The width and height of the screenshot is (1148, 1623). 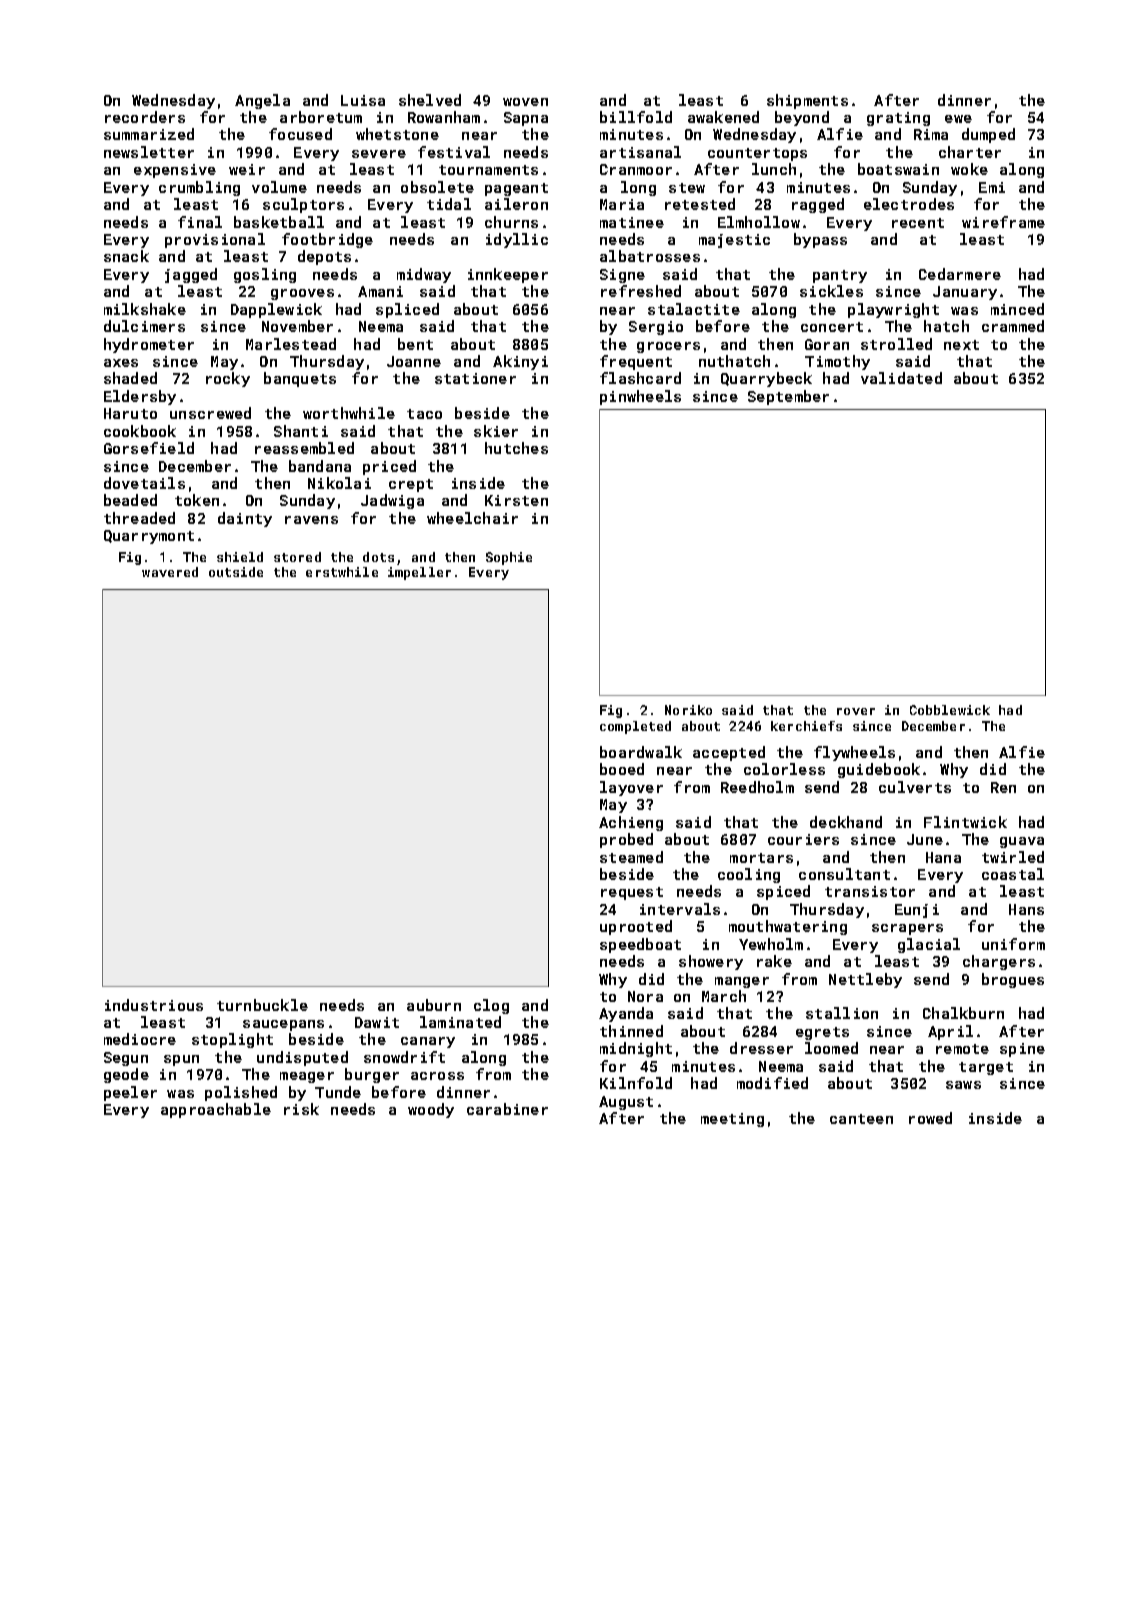 I want to click on shipments, so click(x=807, y=101).
